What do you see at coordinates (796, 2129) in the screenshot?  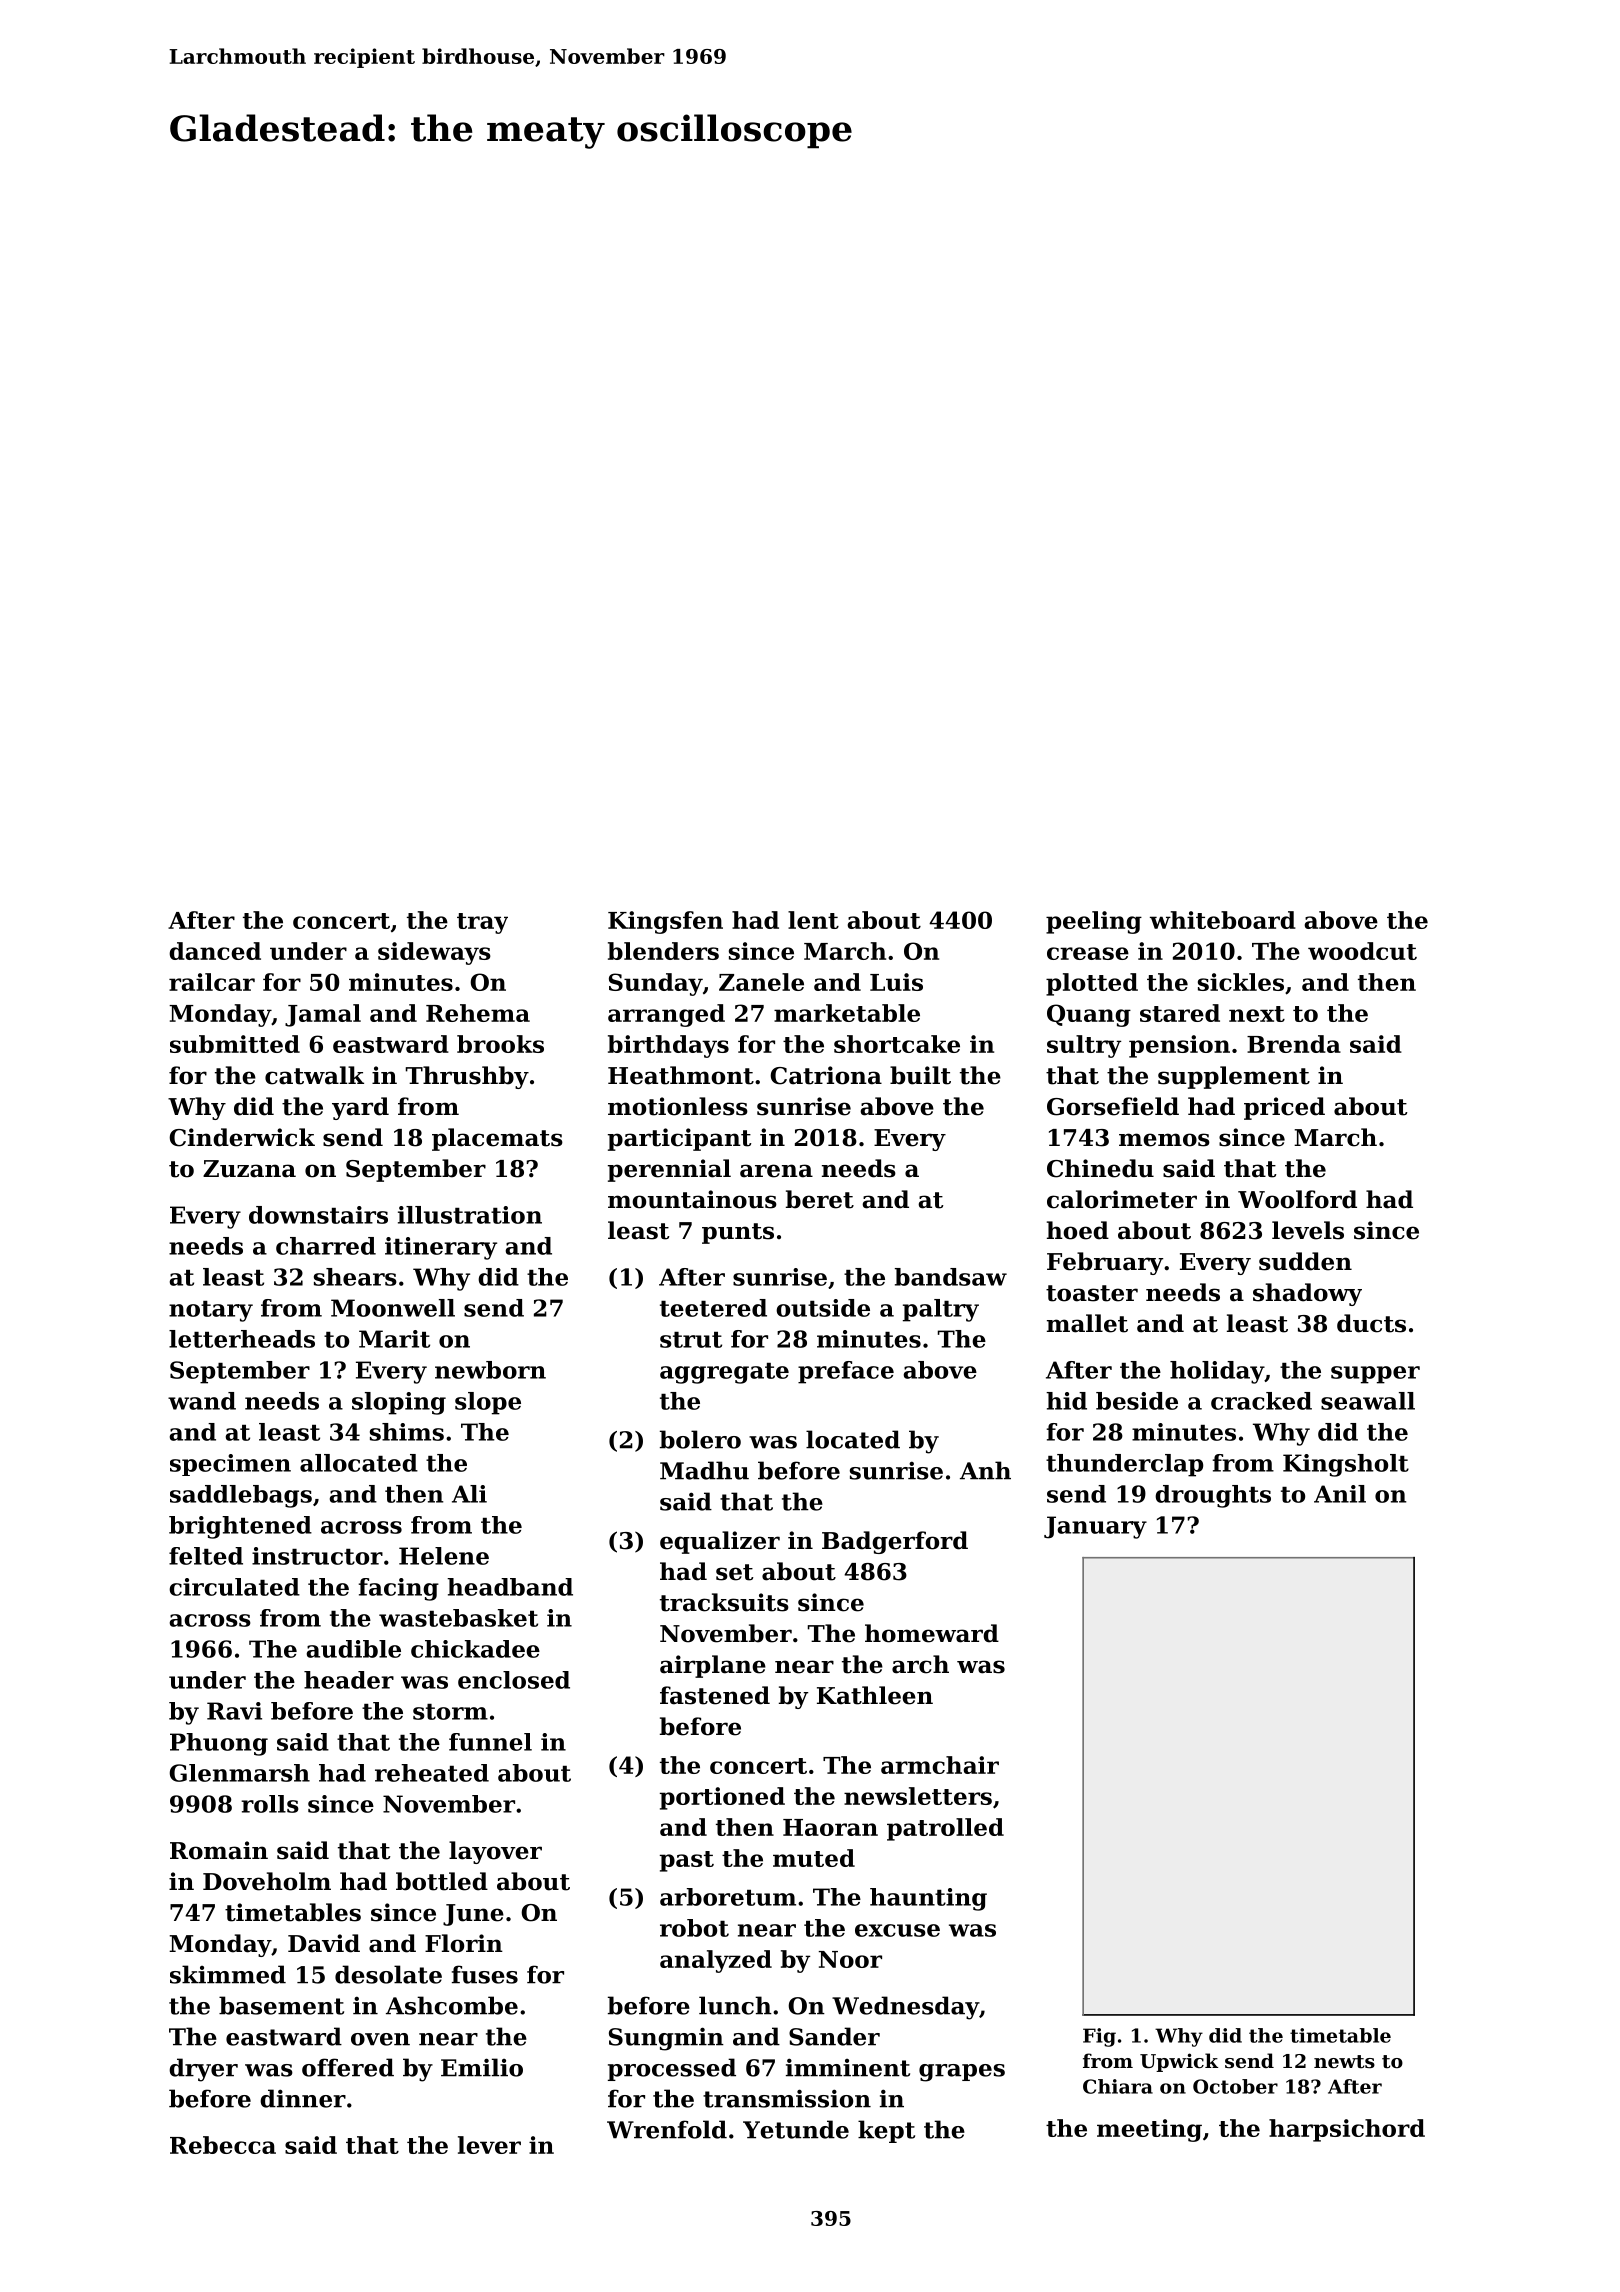 I see `Yetunde` at bounding box center [796, 2129].
